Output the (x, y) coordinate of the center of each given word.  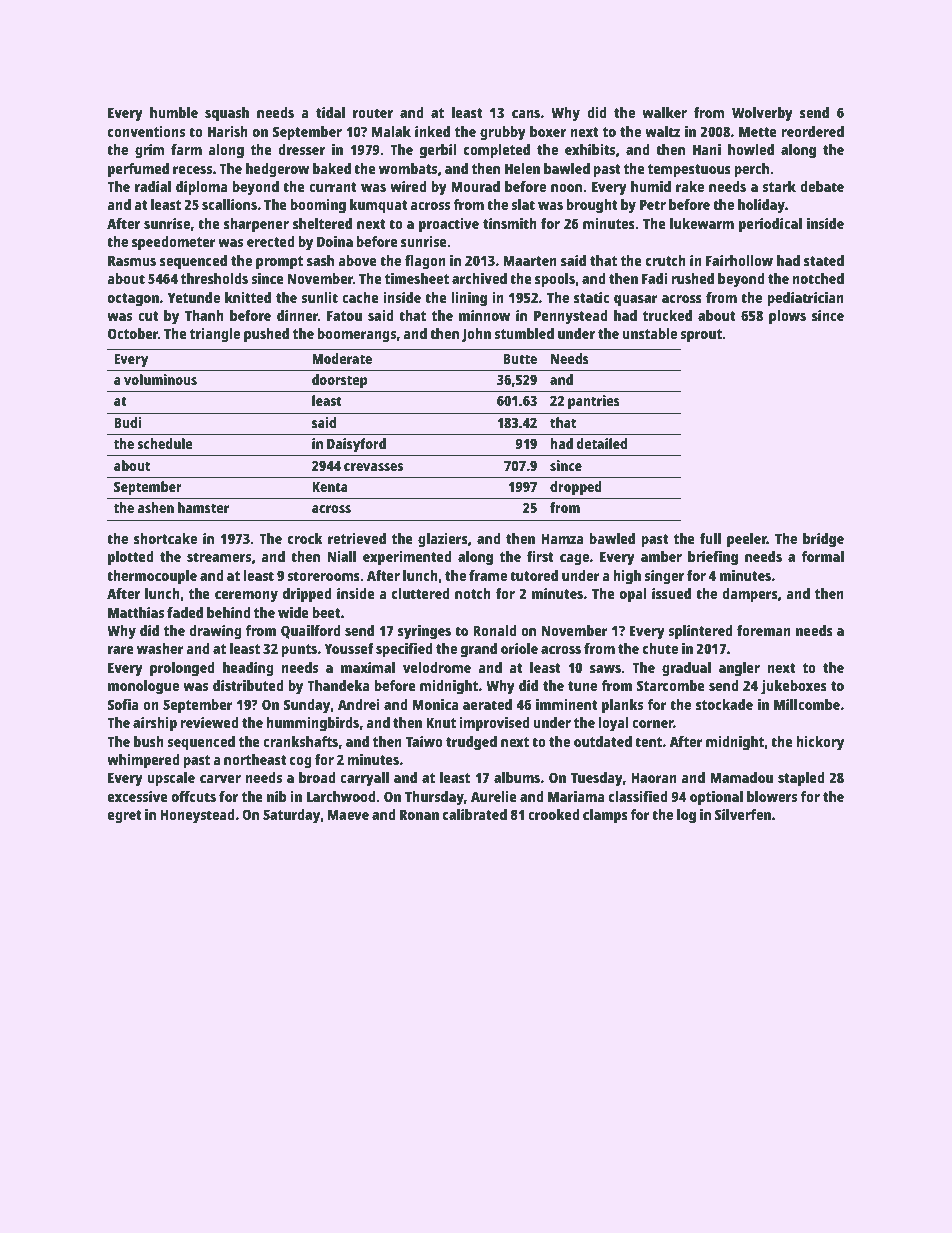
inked (432, 131)
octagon (133, 300)
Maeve (348, 814)
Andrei (359, 704)
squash (227, 114)
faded (185, 612)
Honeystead (197, 816)
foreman (764, 630)
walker (664, 112)
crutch (666, 260)
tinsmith (510, 223)
